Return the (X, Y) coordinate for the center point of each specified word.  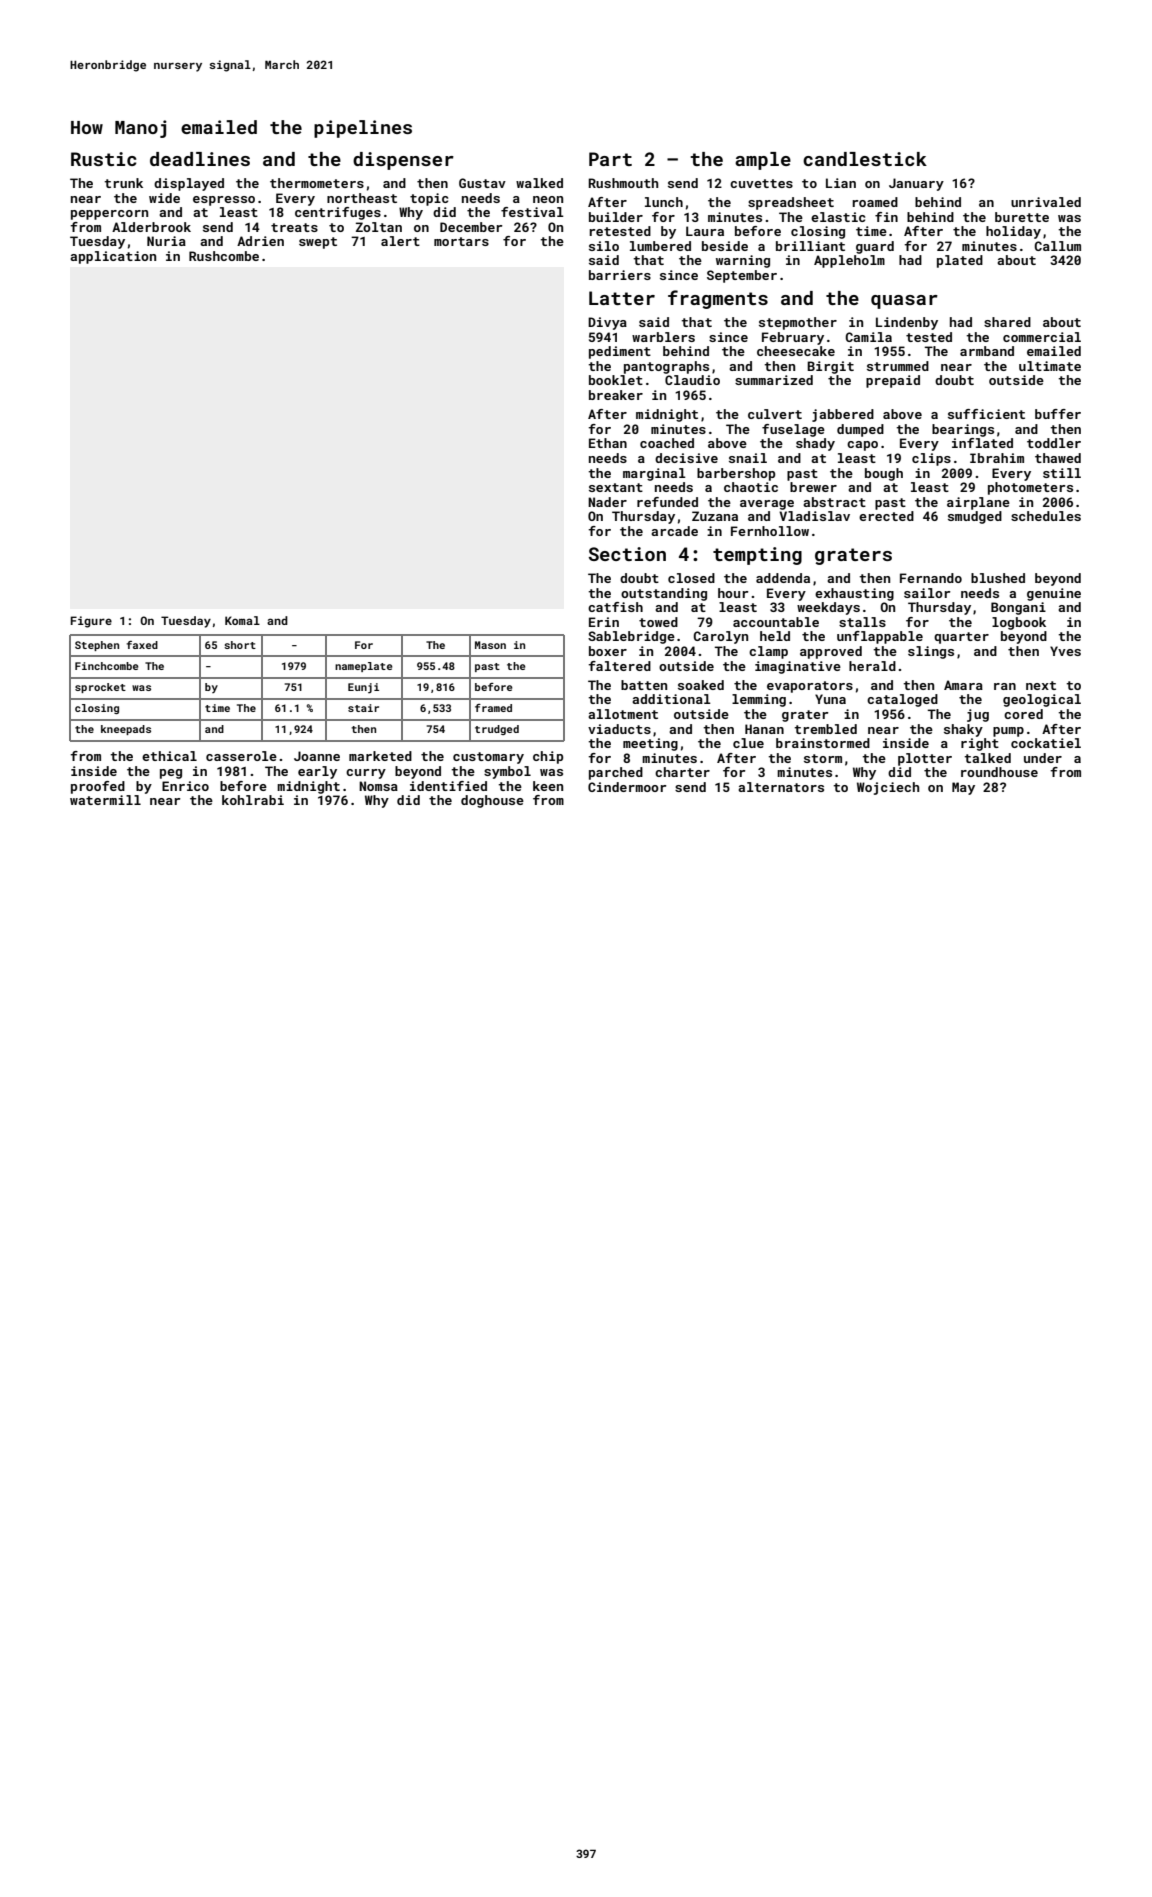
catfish (615, 607)
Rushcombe (224, 256)
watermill (105, 800)
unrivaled (1046, 202)
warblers (663, 337)
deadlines (200, 159)
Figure (91, 622)
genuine (1054, 594)
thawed (1058, 458)
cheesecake (796, 351)
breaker (616, 395)
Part (610, 159)
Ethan (608, 443)
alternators (781, 787)
